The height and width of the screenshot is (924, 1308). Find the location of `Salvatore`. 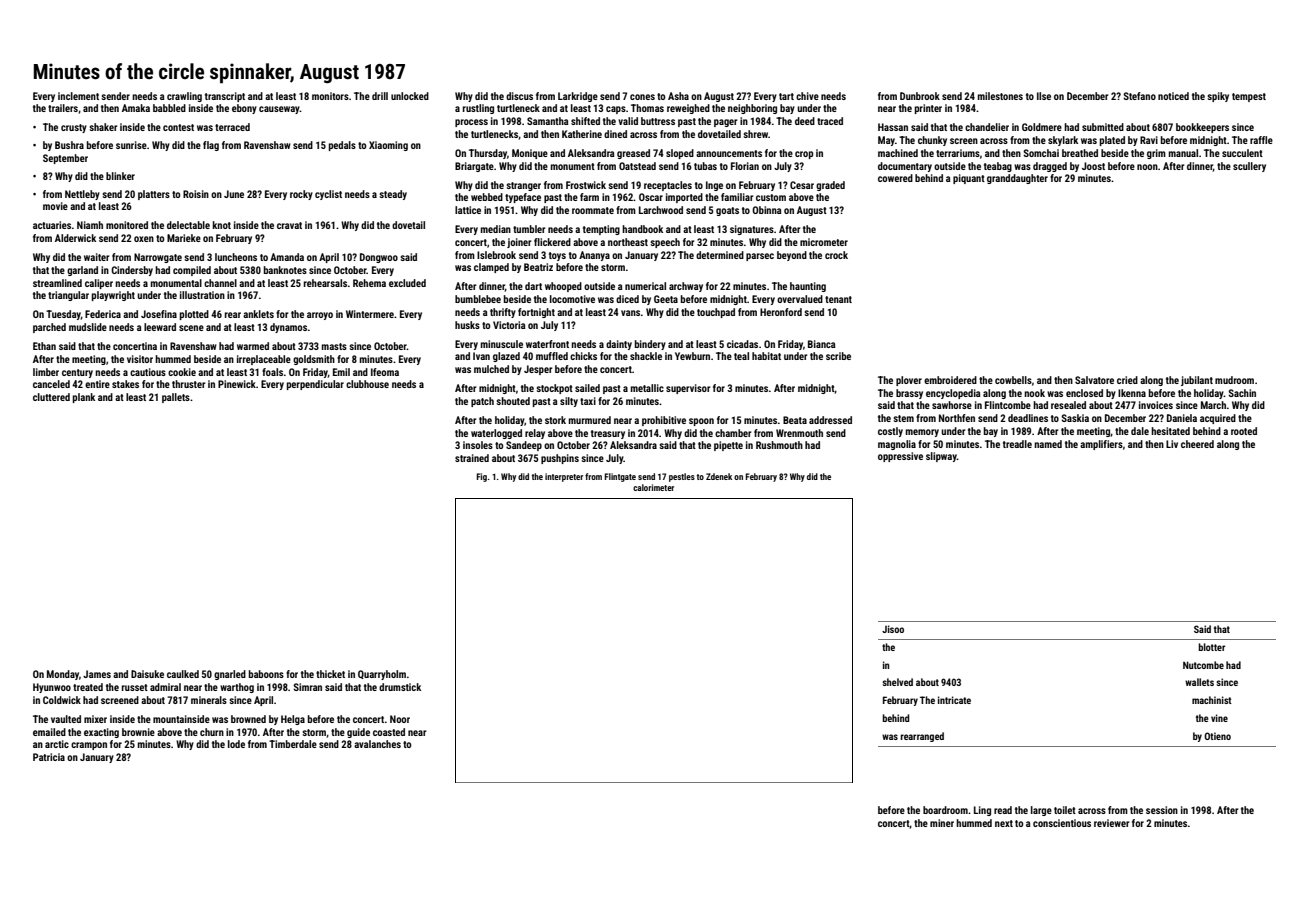

Salvatore is located at coordinates (1094, 380).
